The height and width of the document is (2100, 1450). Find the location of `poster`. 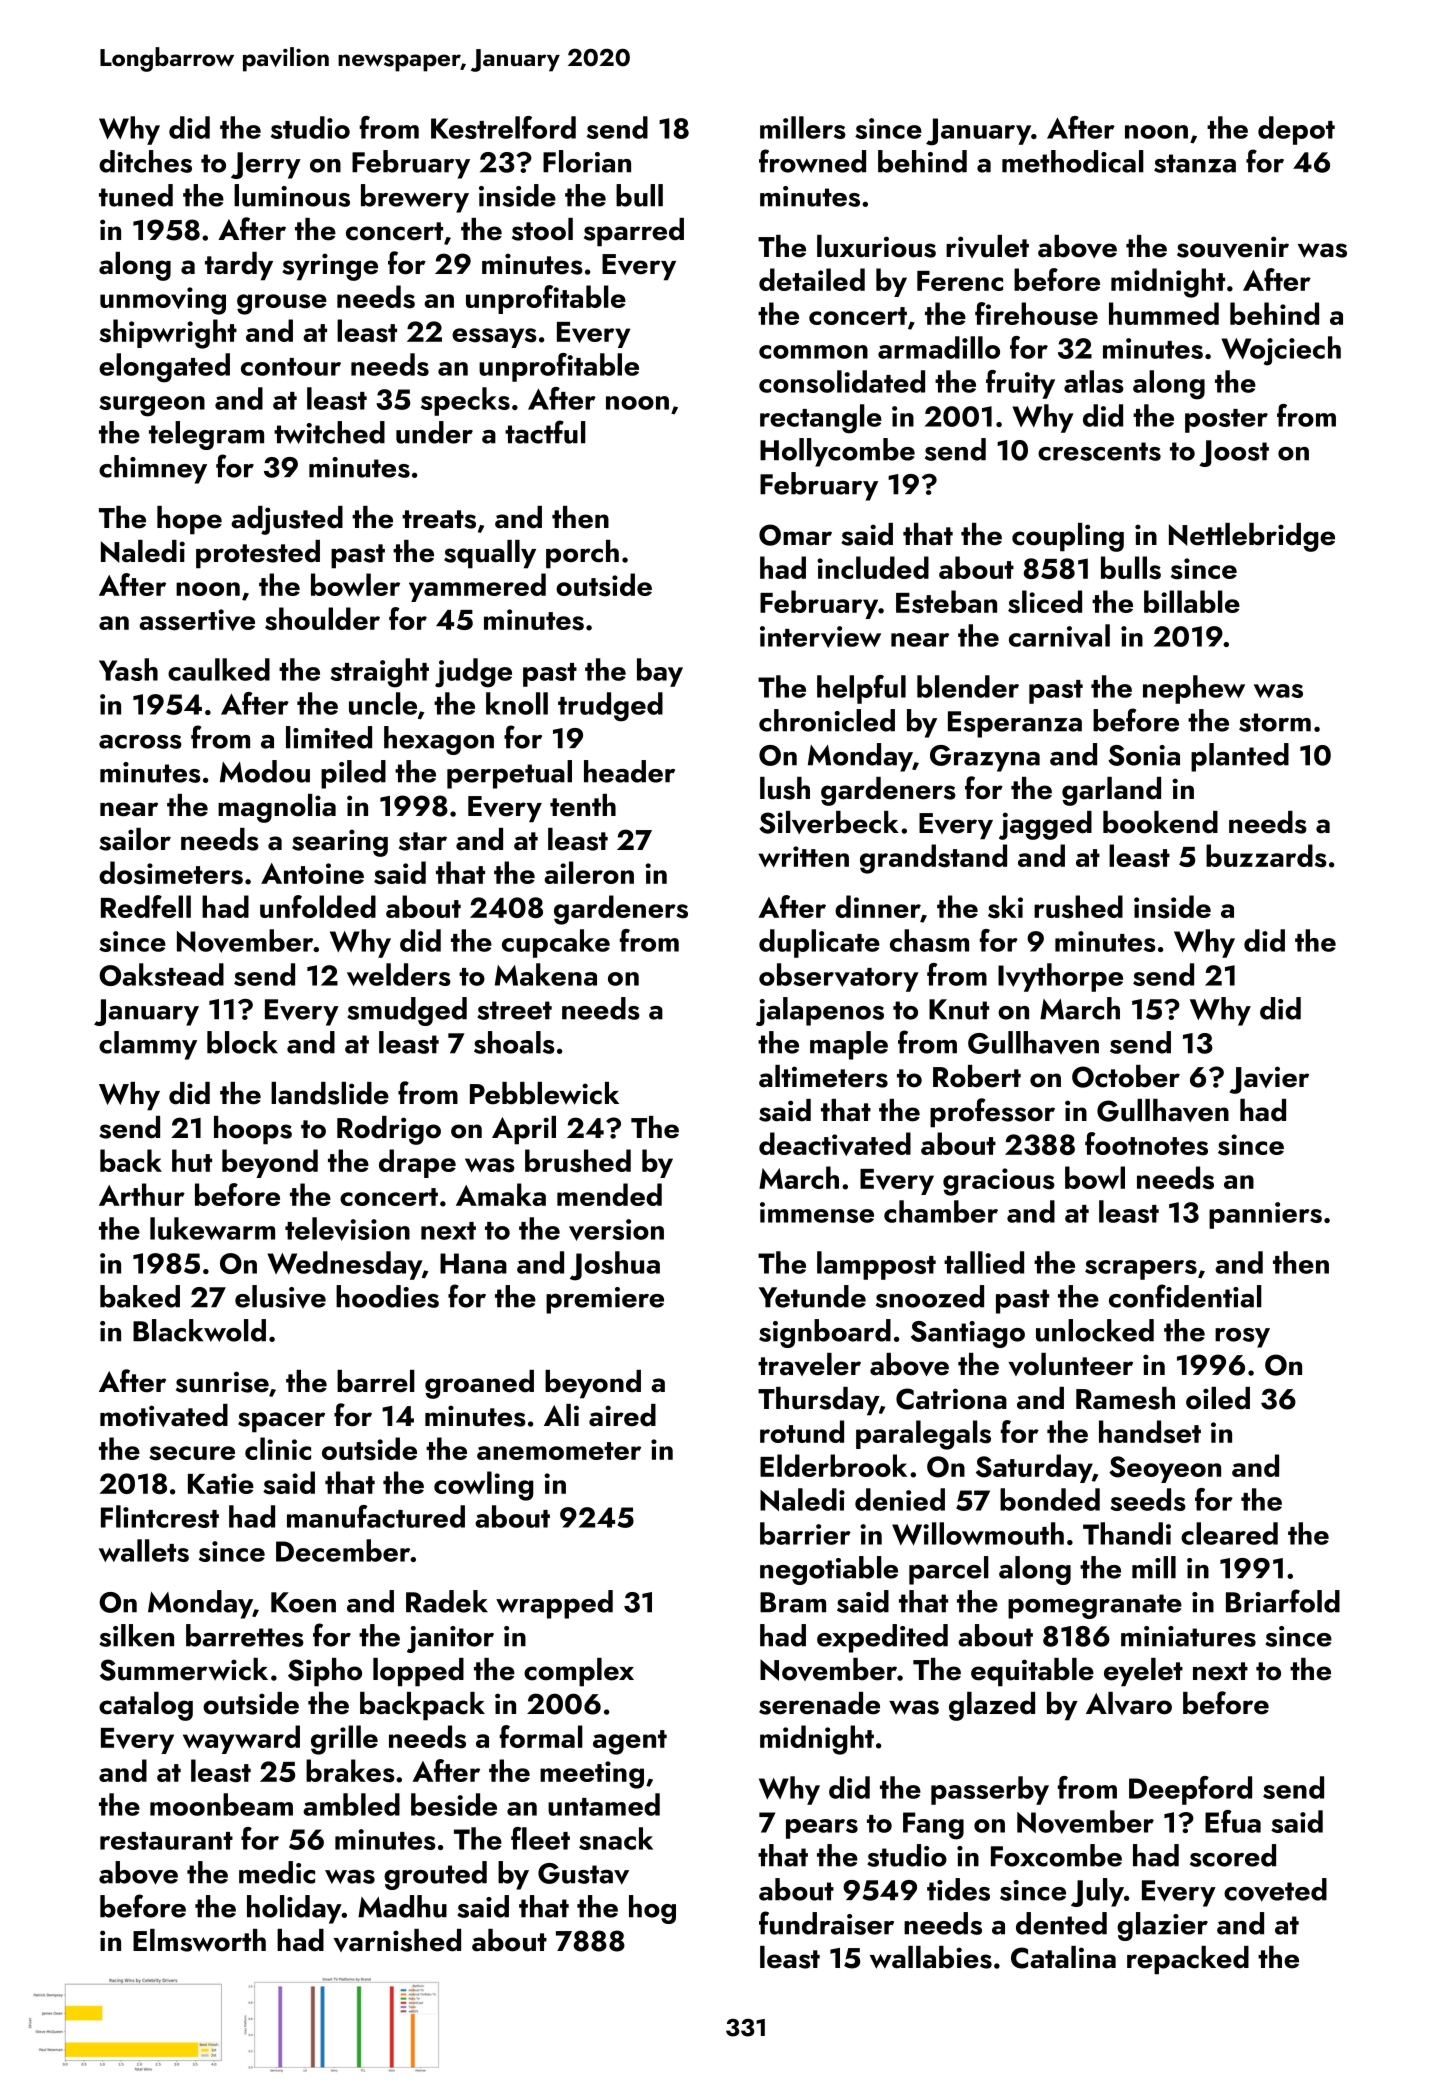

poster is located at coordinates (1226, 421).
